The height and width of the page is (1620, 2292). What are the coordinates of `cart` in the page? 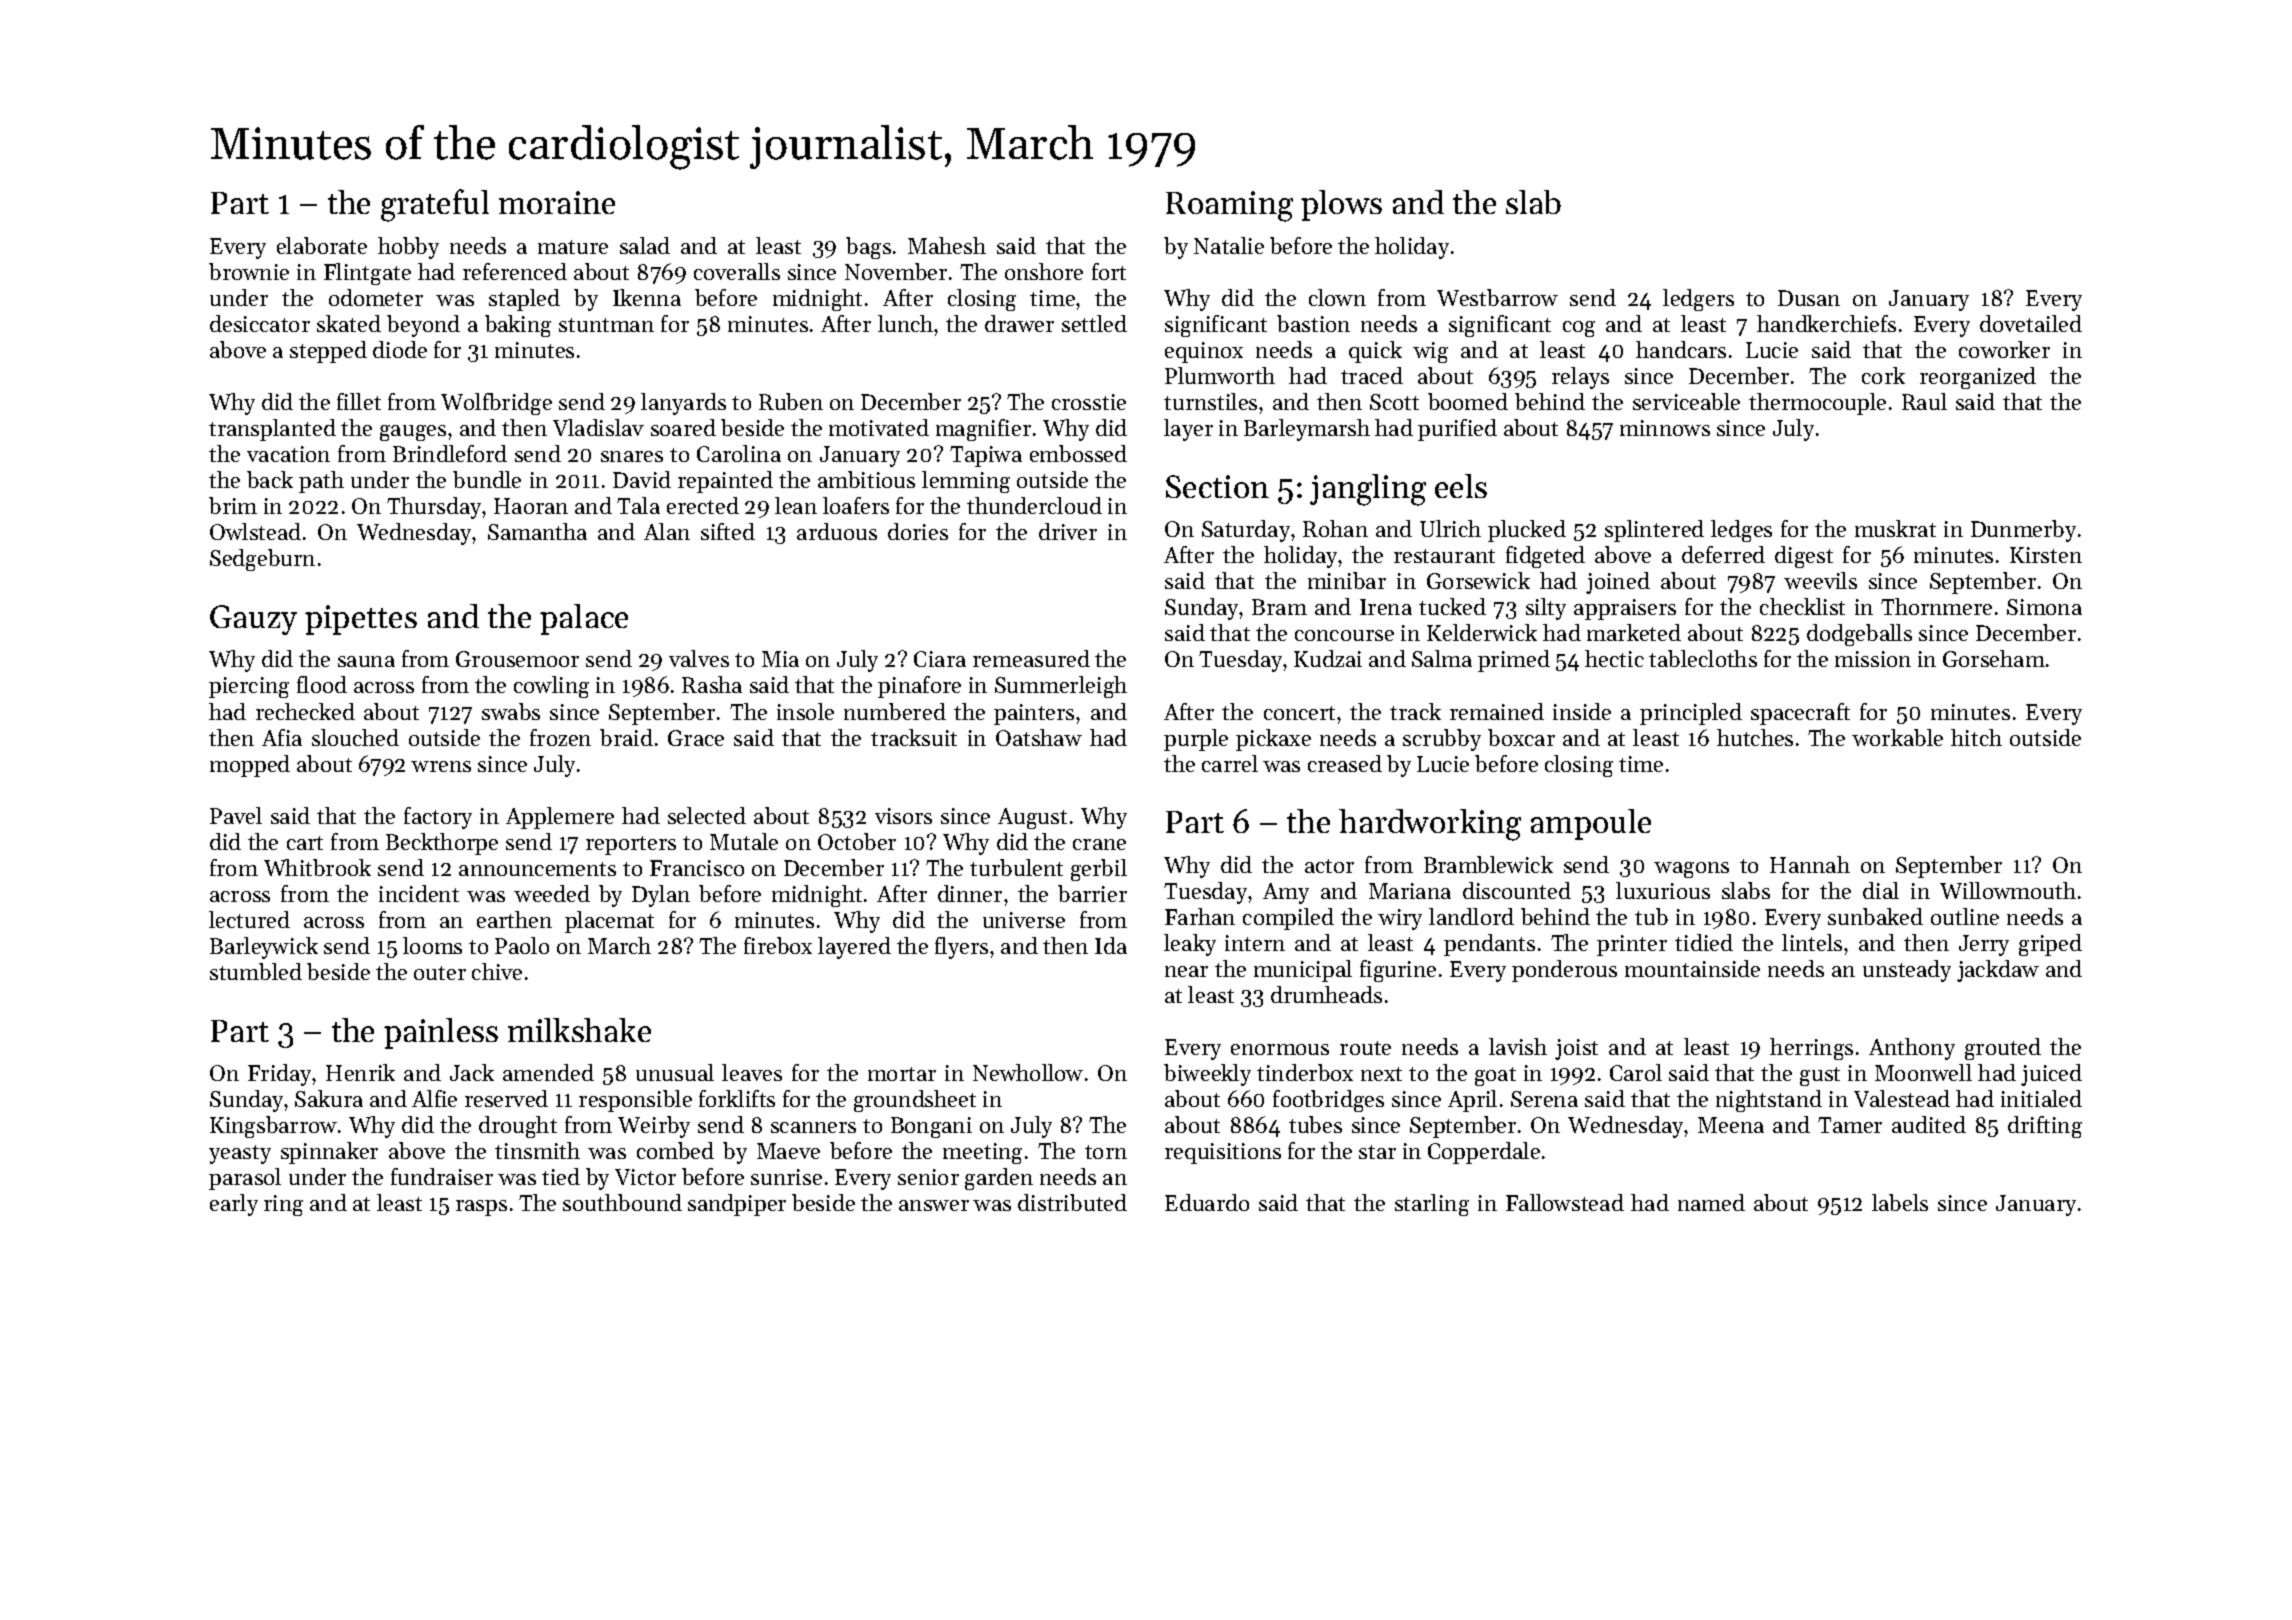 It's located at (305, 843).
